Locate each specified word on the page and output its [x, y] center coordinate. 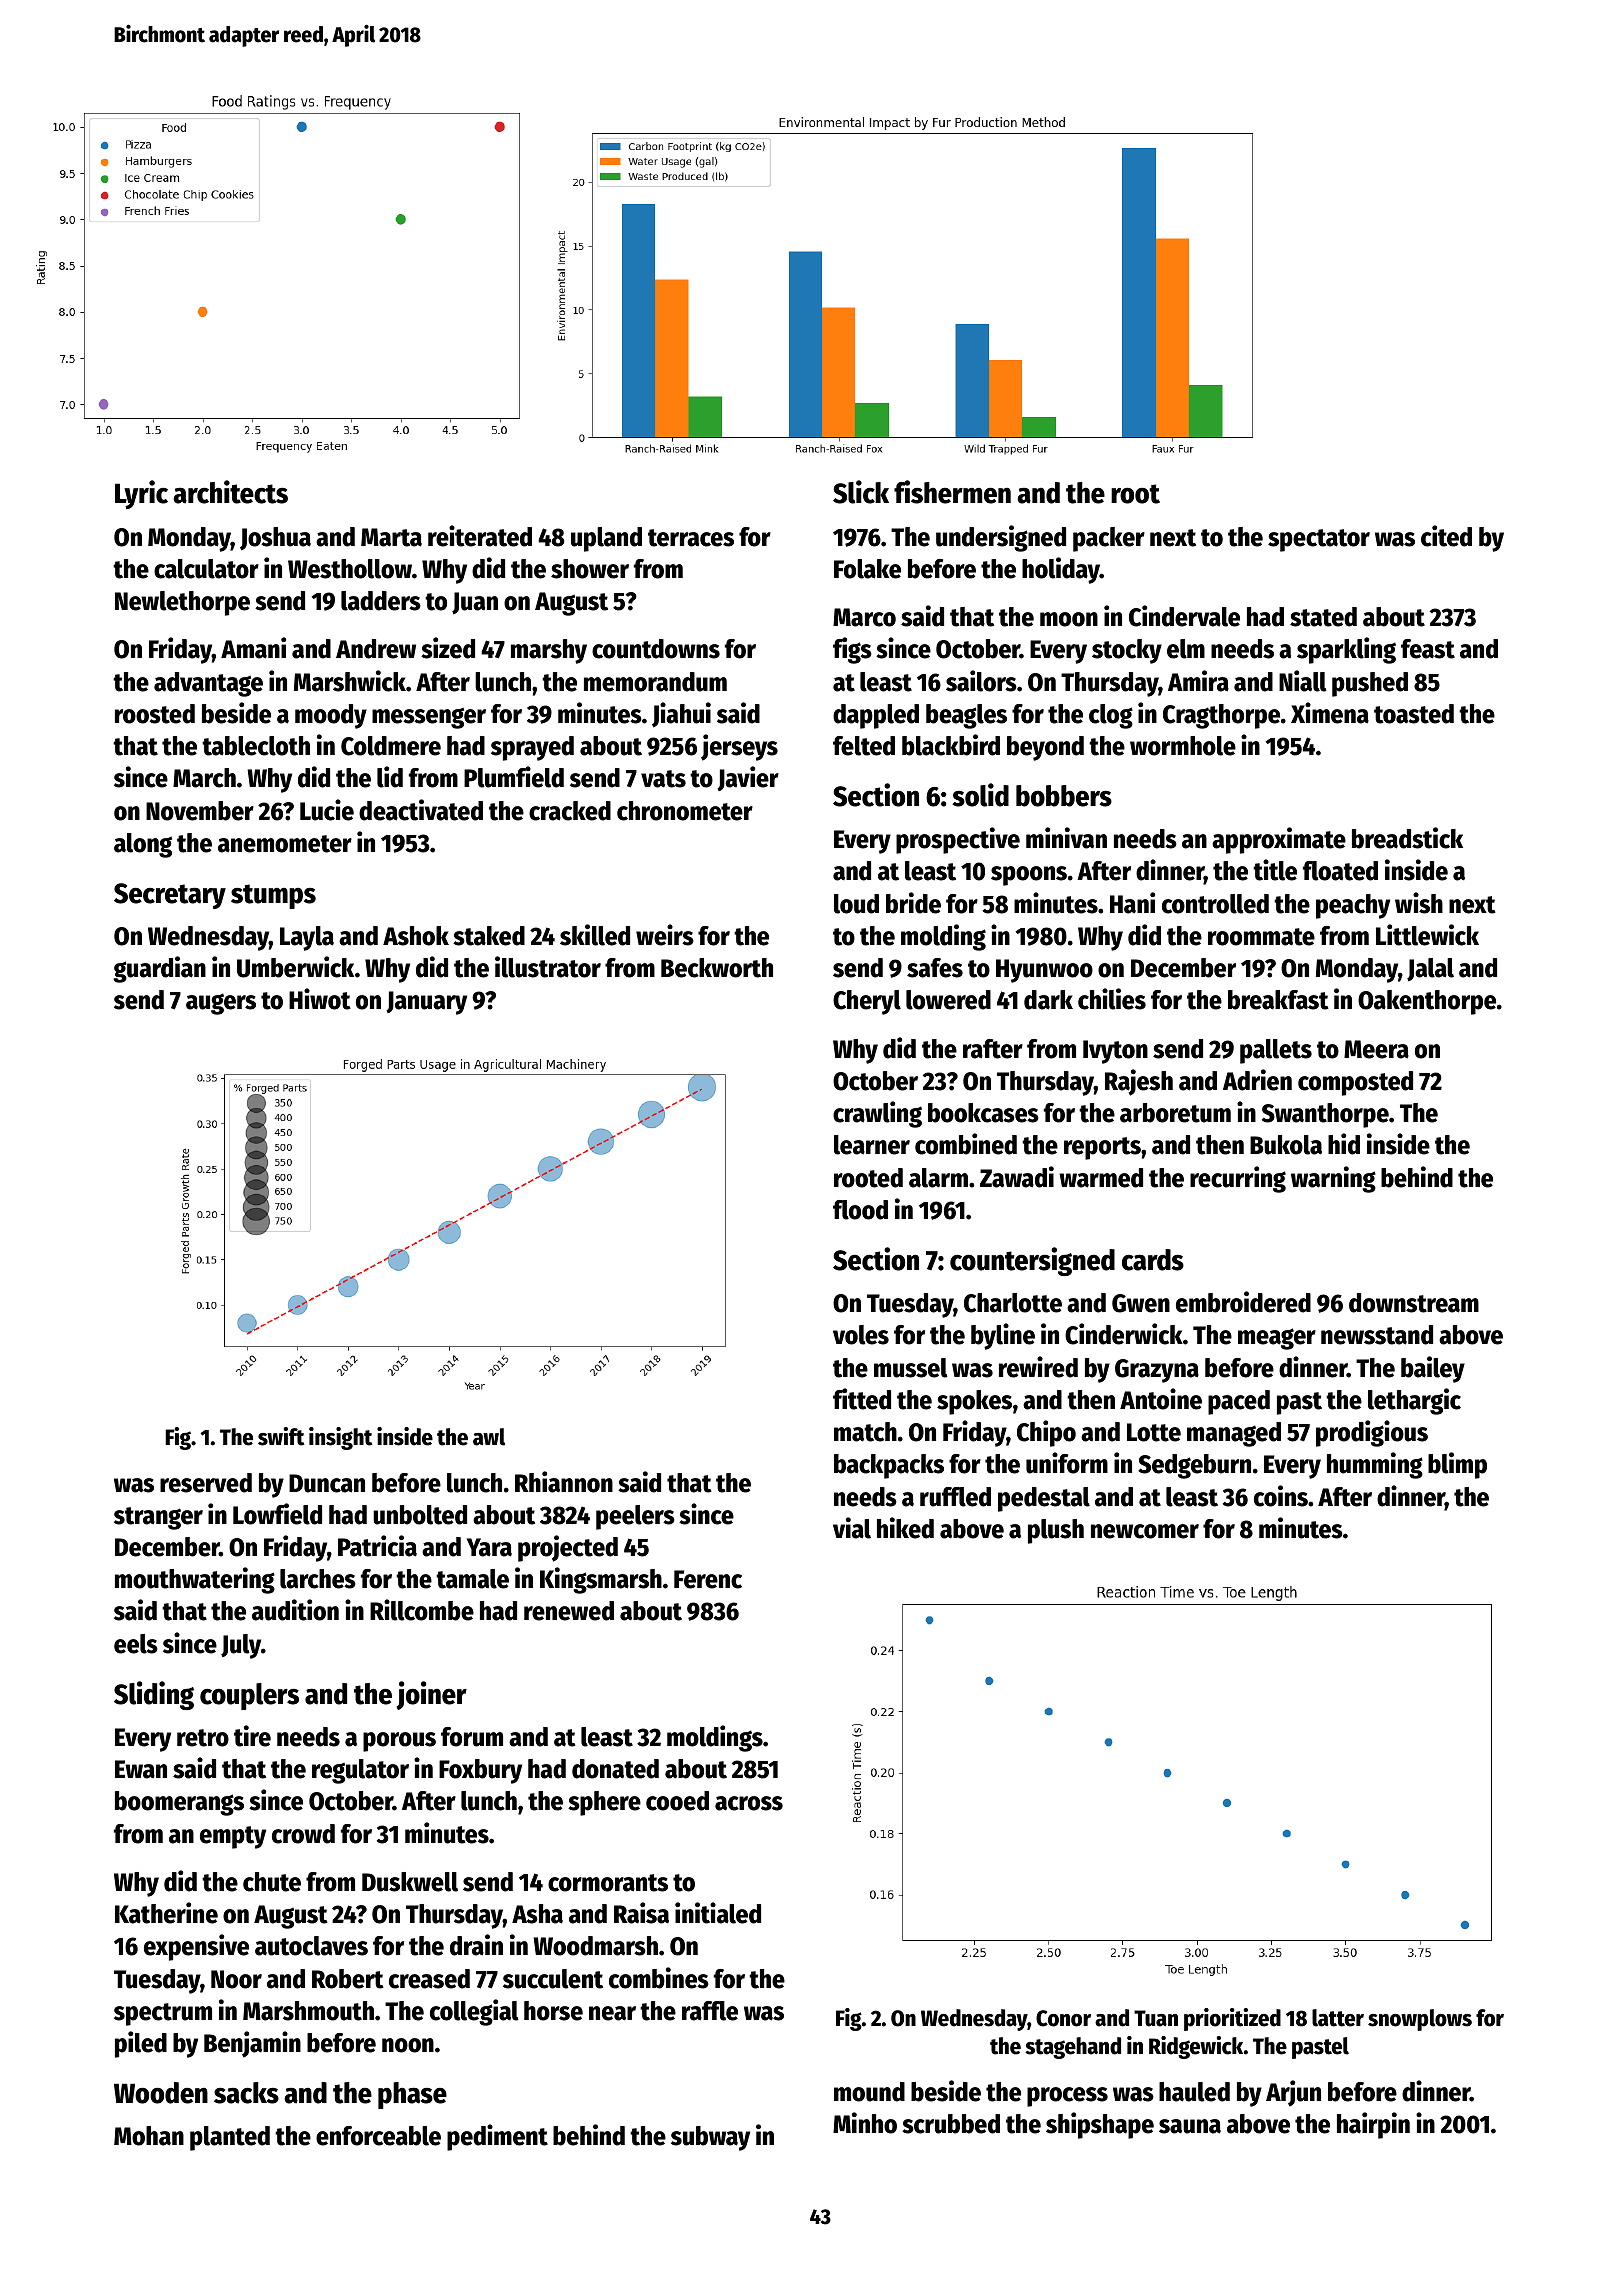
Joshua [275, 539]
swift [281, 1436]
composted [1355, 1083]
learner [872, 1145]
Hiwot [320, 999]
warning [1333, 1179]
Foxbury [480, 1771]
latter [1338, 2018]
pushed [1370, 684]
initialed [718, 1913]
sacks [246, 2093]
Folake [867, 569]
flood [860, 1210]
